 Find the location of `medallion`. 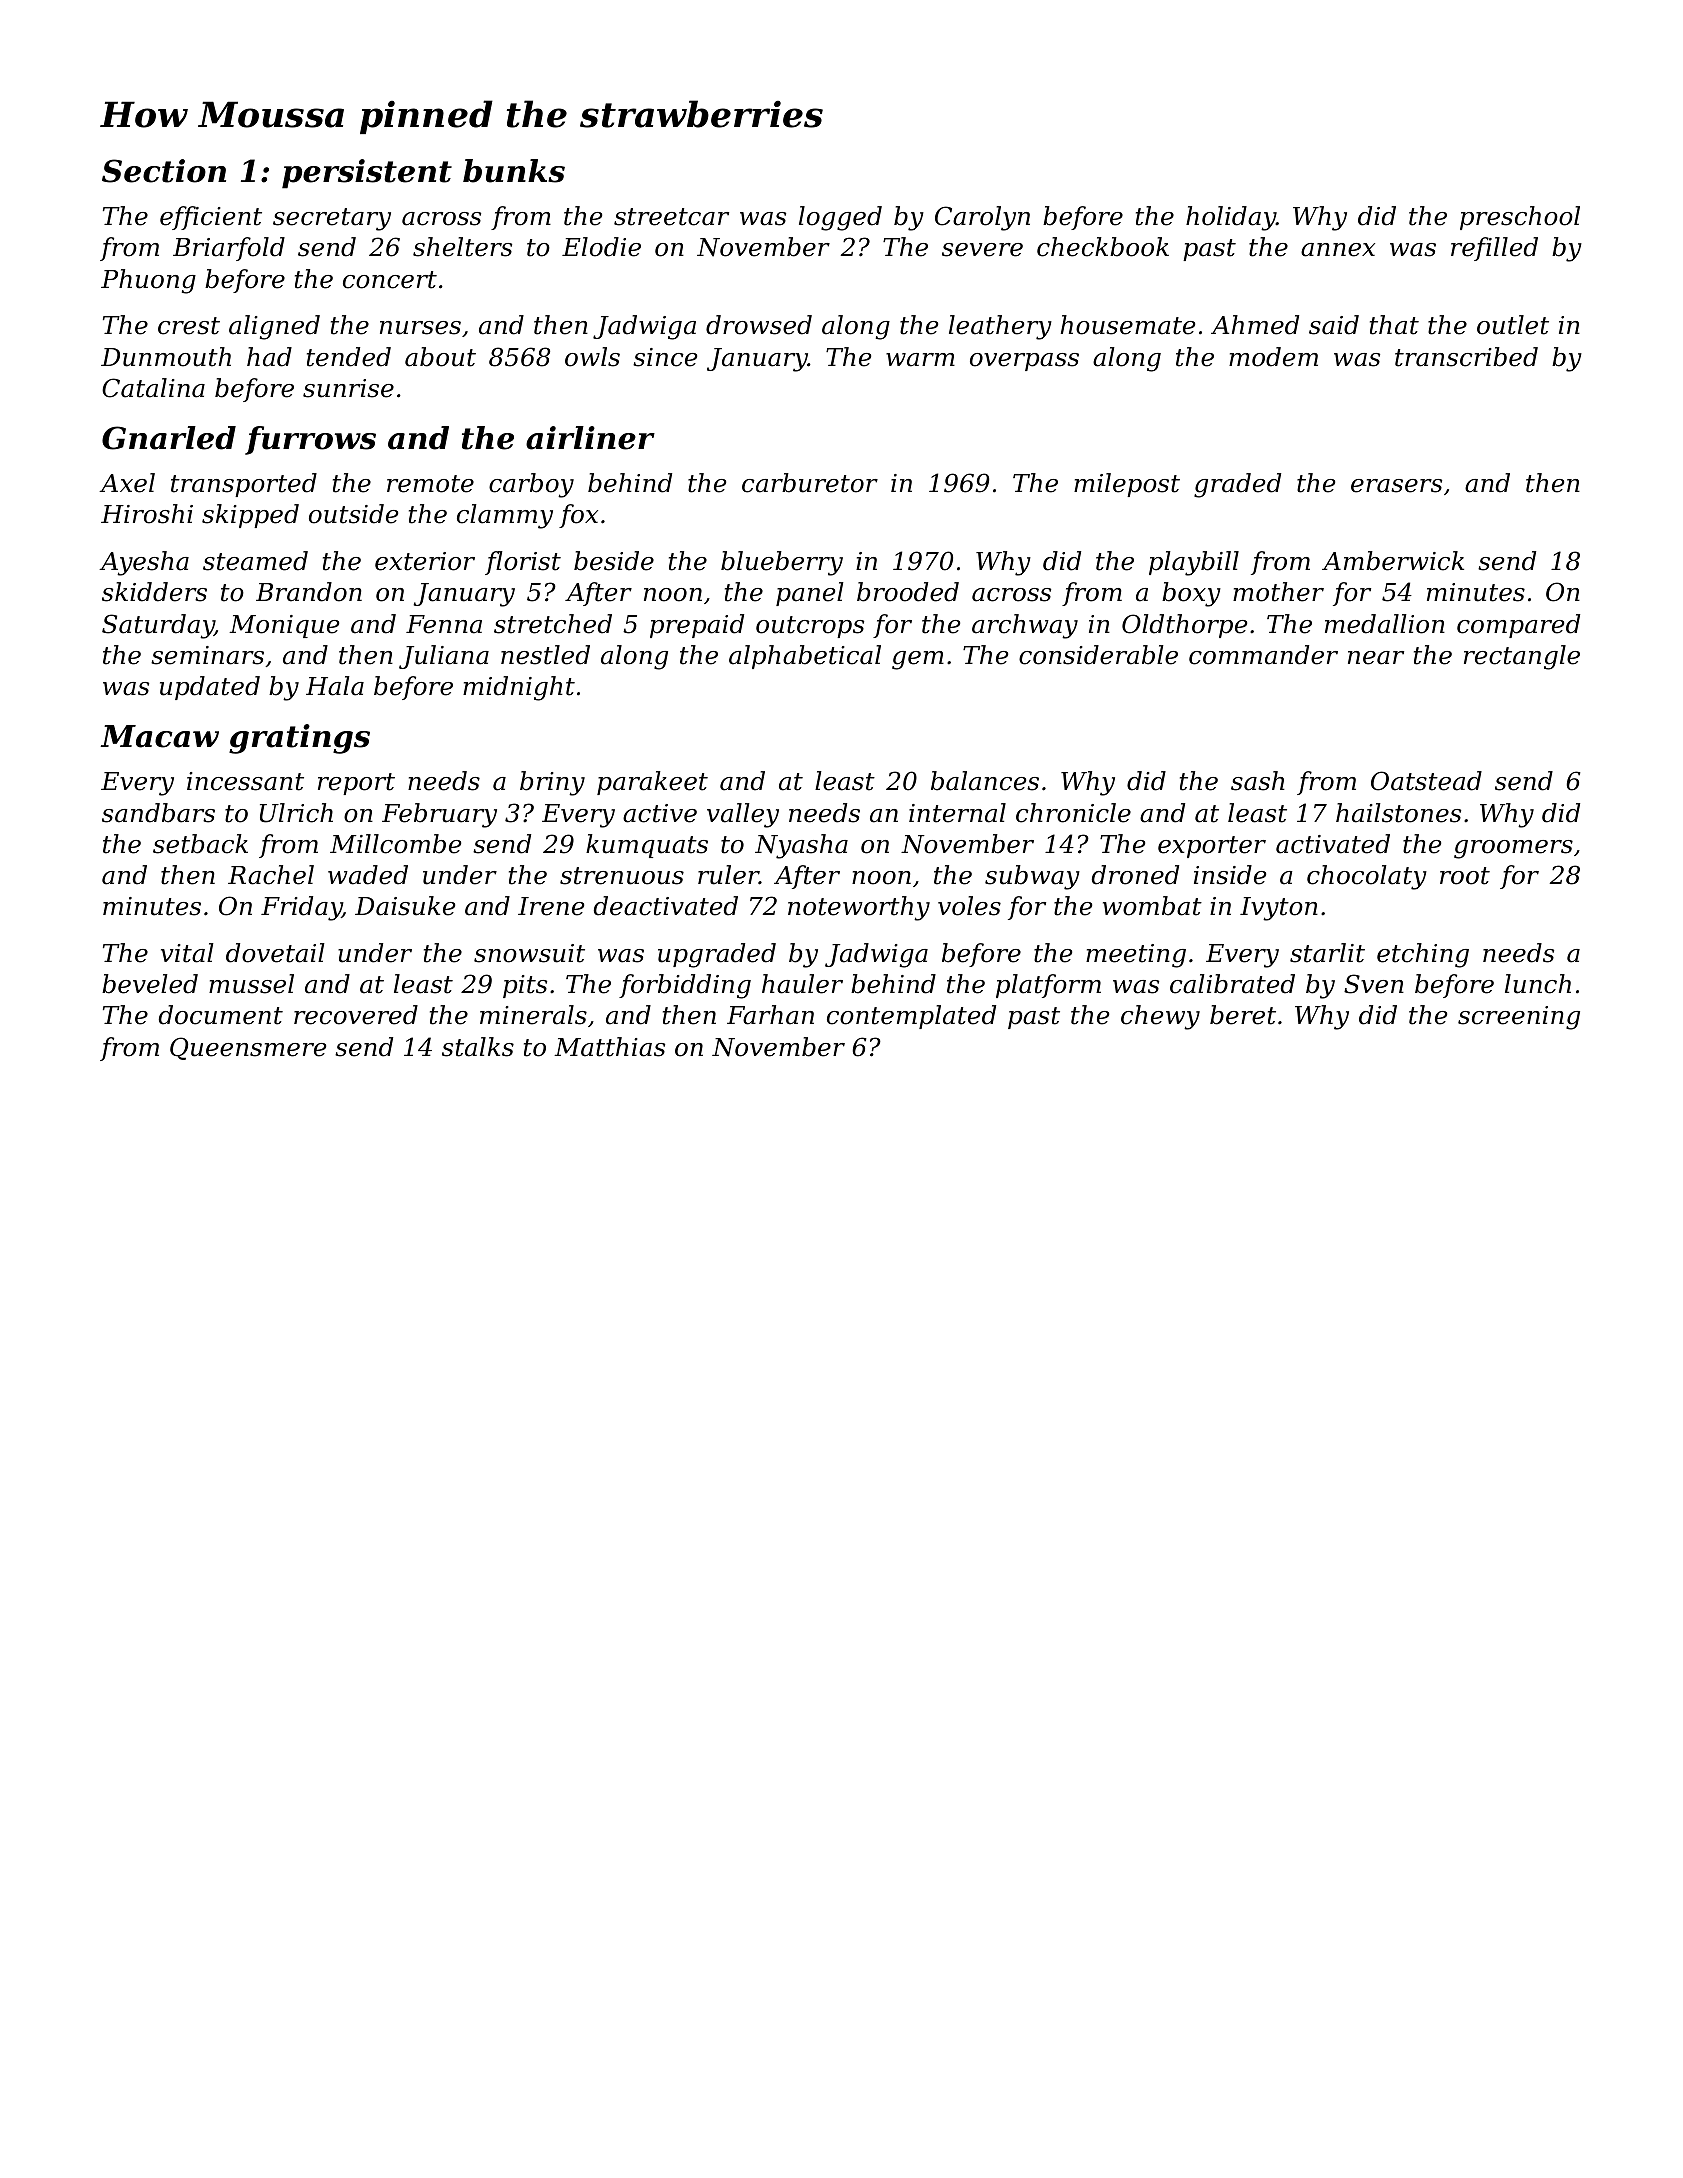

medallion is located at coordinates (1385, 624).
